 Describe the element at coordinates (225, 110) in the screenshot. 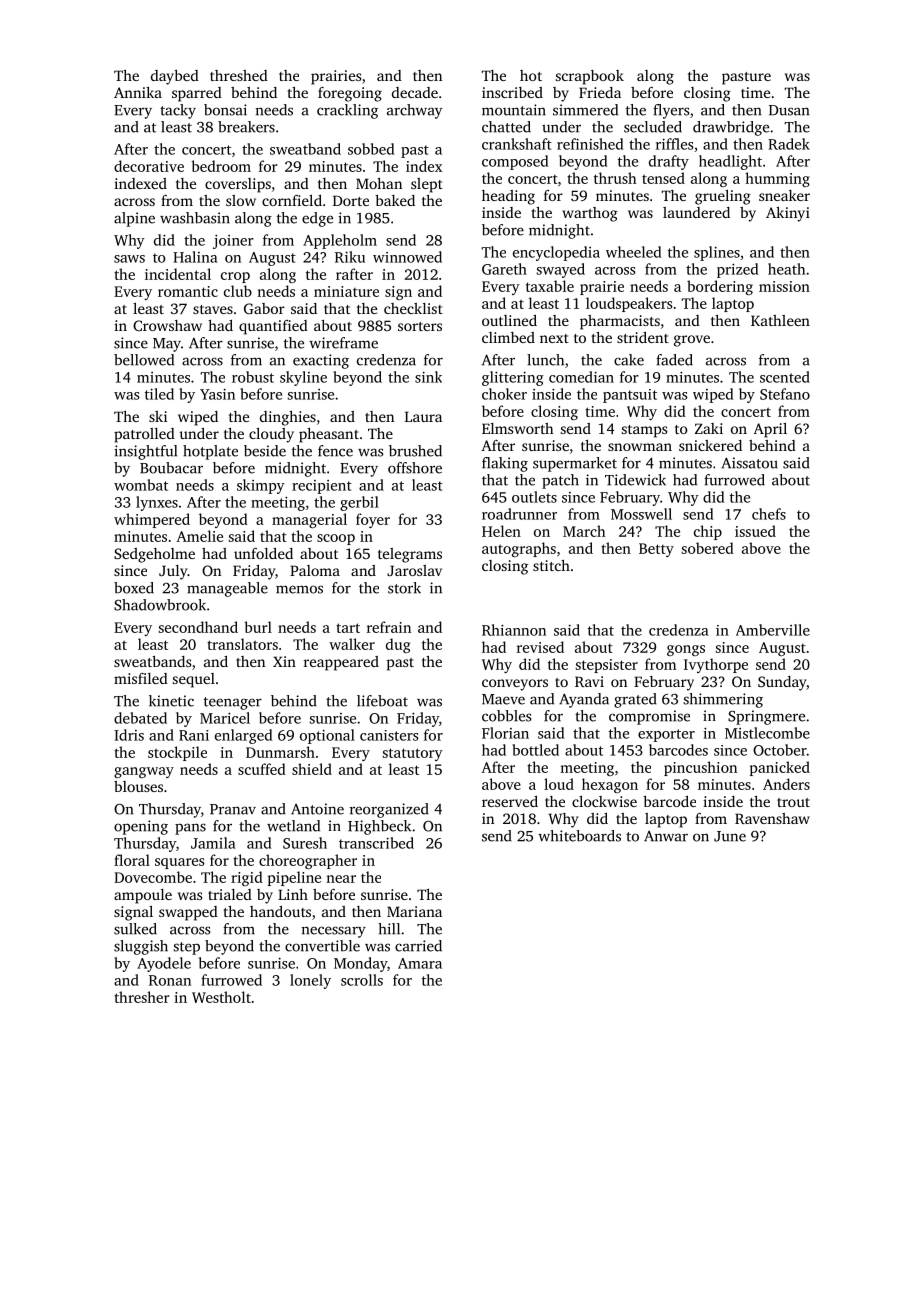

I see `bonsai` at that location.
